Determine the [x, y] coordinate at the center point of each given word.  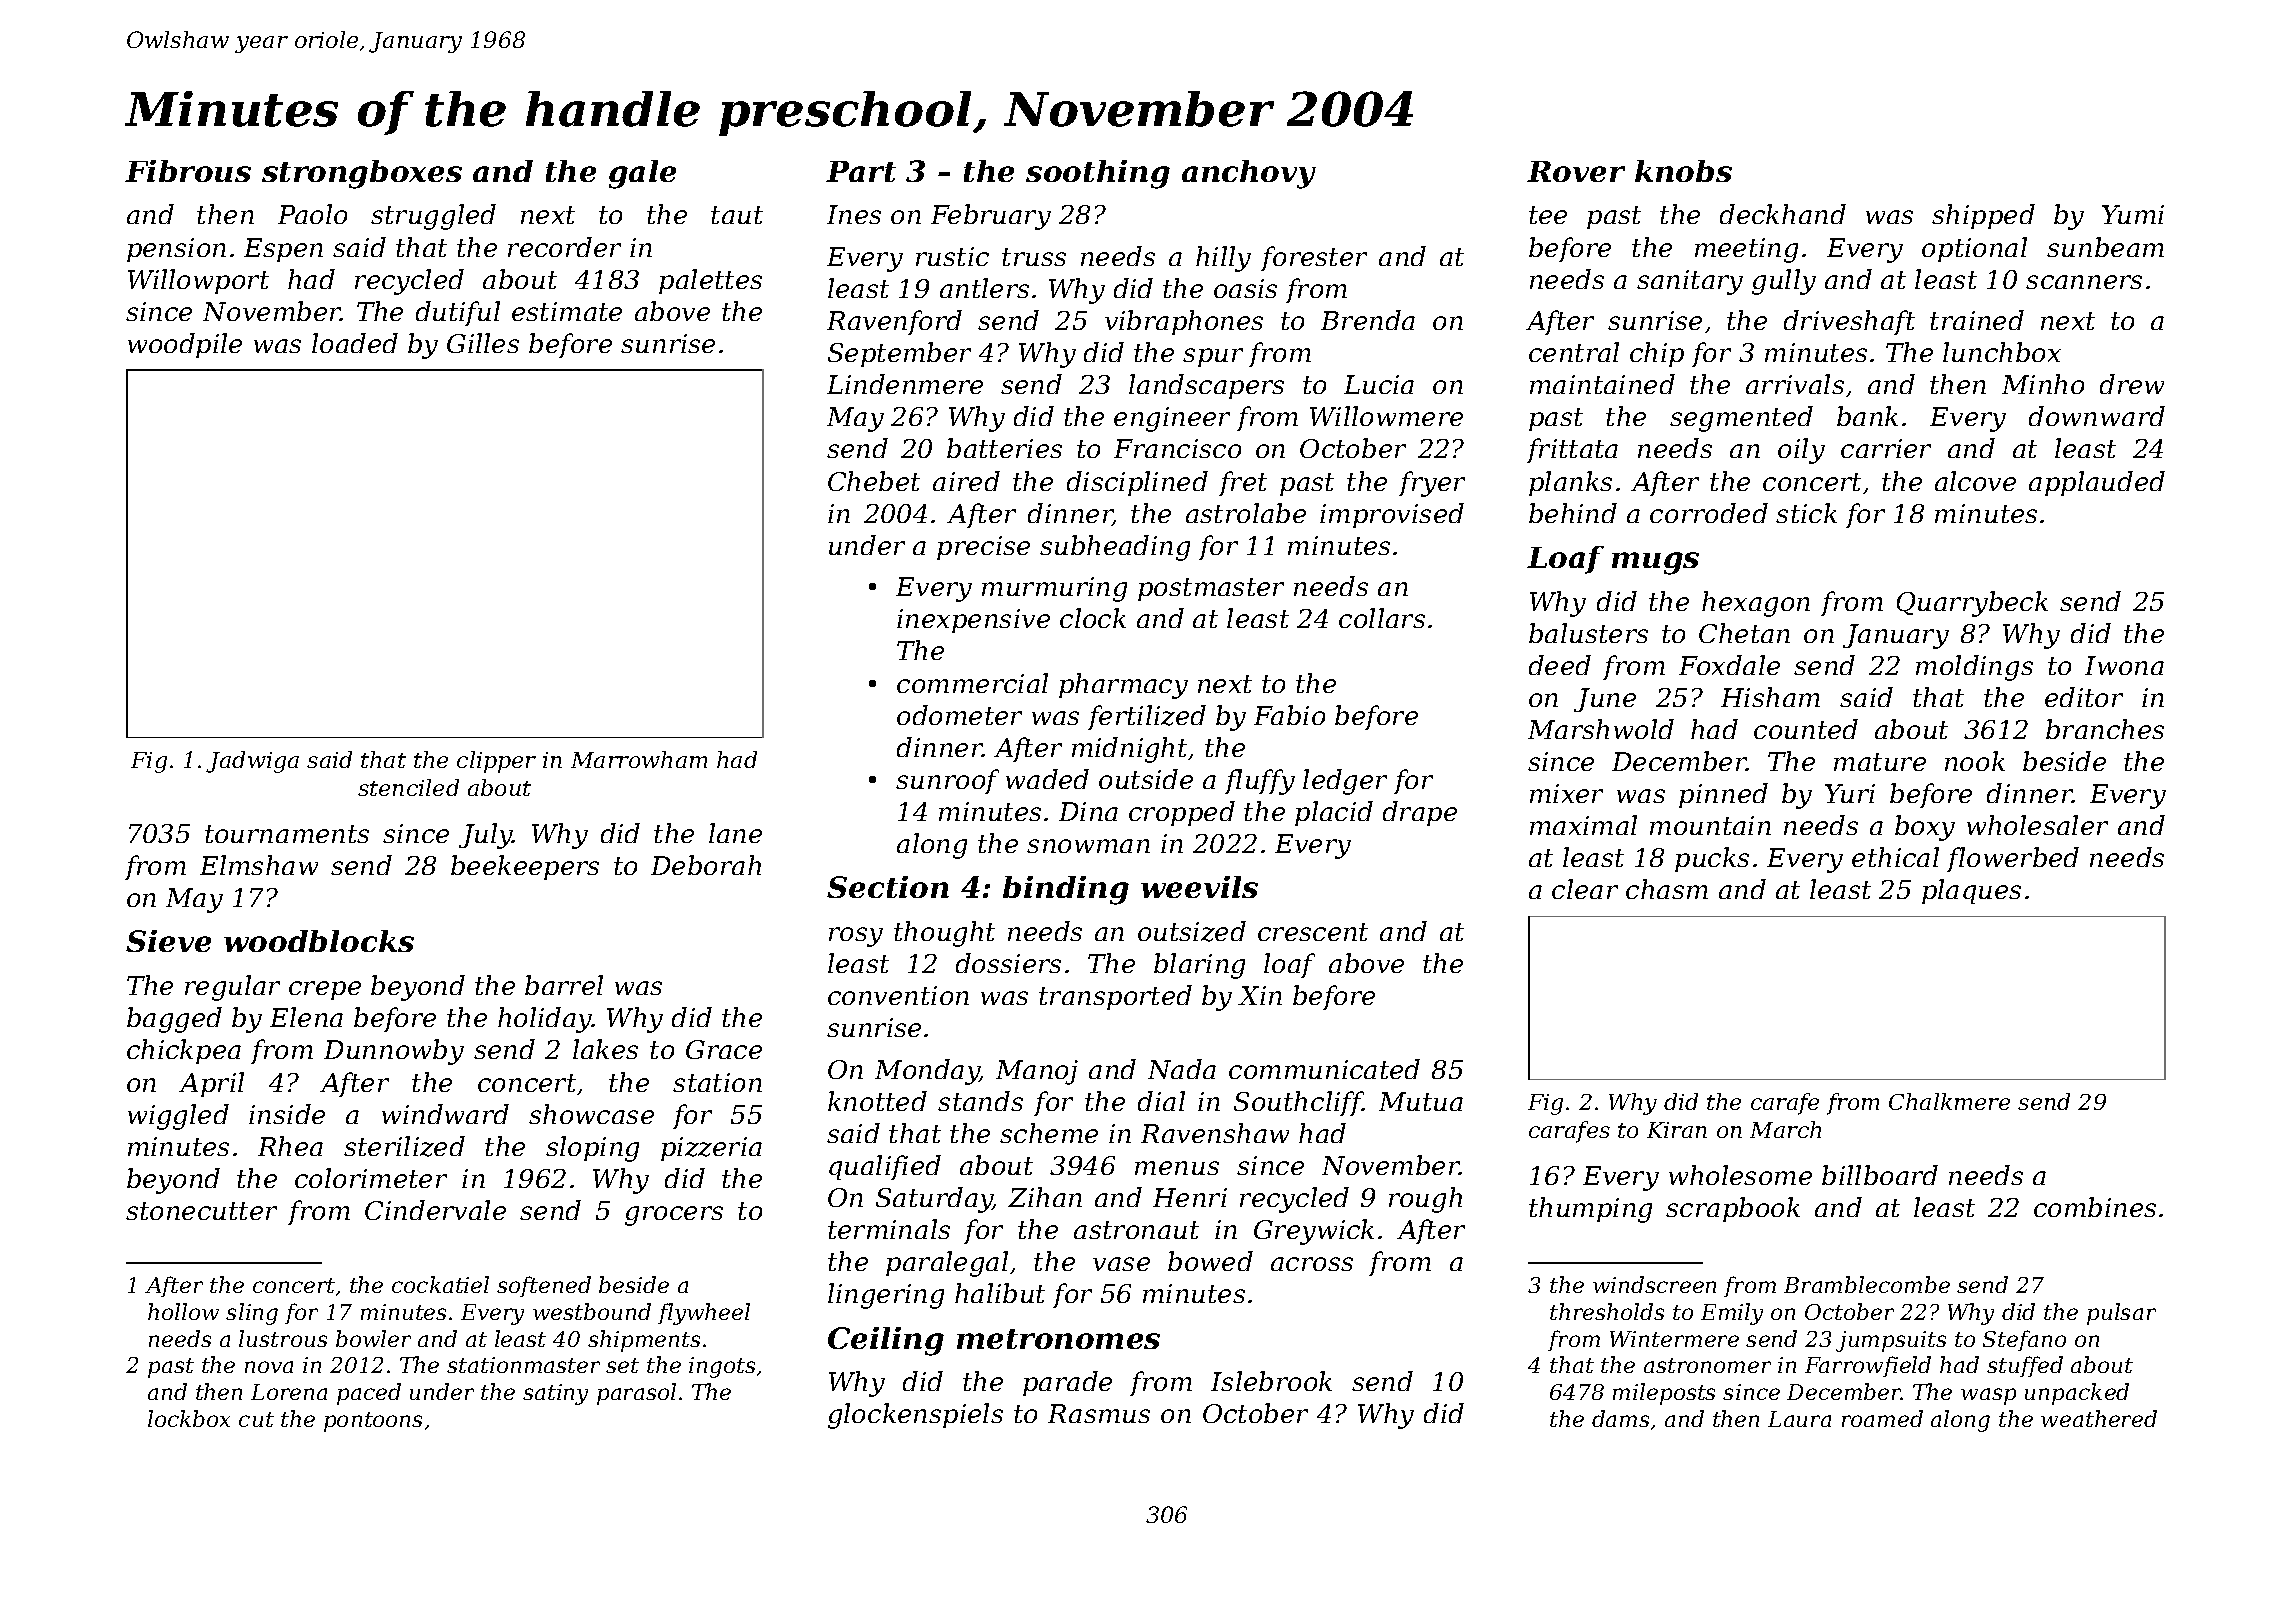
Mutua [1421, 1101]
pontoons [373, 1422]
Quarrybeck [1972, 604]
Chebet [874, 481]
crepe [325, 990]
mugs [1655, 563]
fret [1243, 483]
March [1785, 1129]
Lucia [1379, 384]
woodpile [185, 345]
